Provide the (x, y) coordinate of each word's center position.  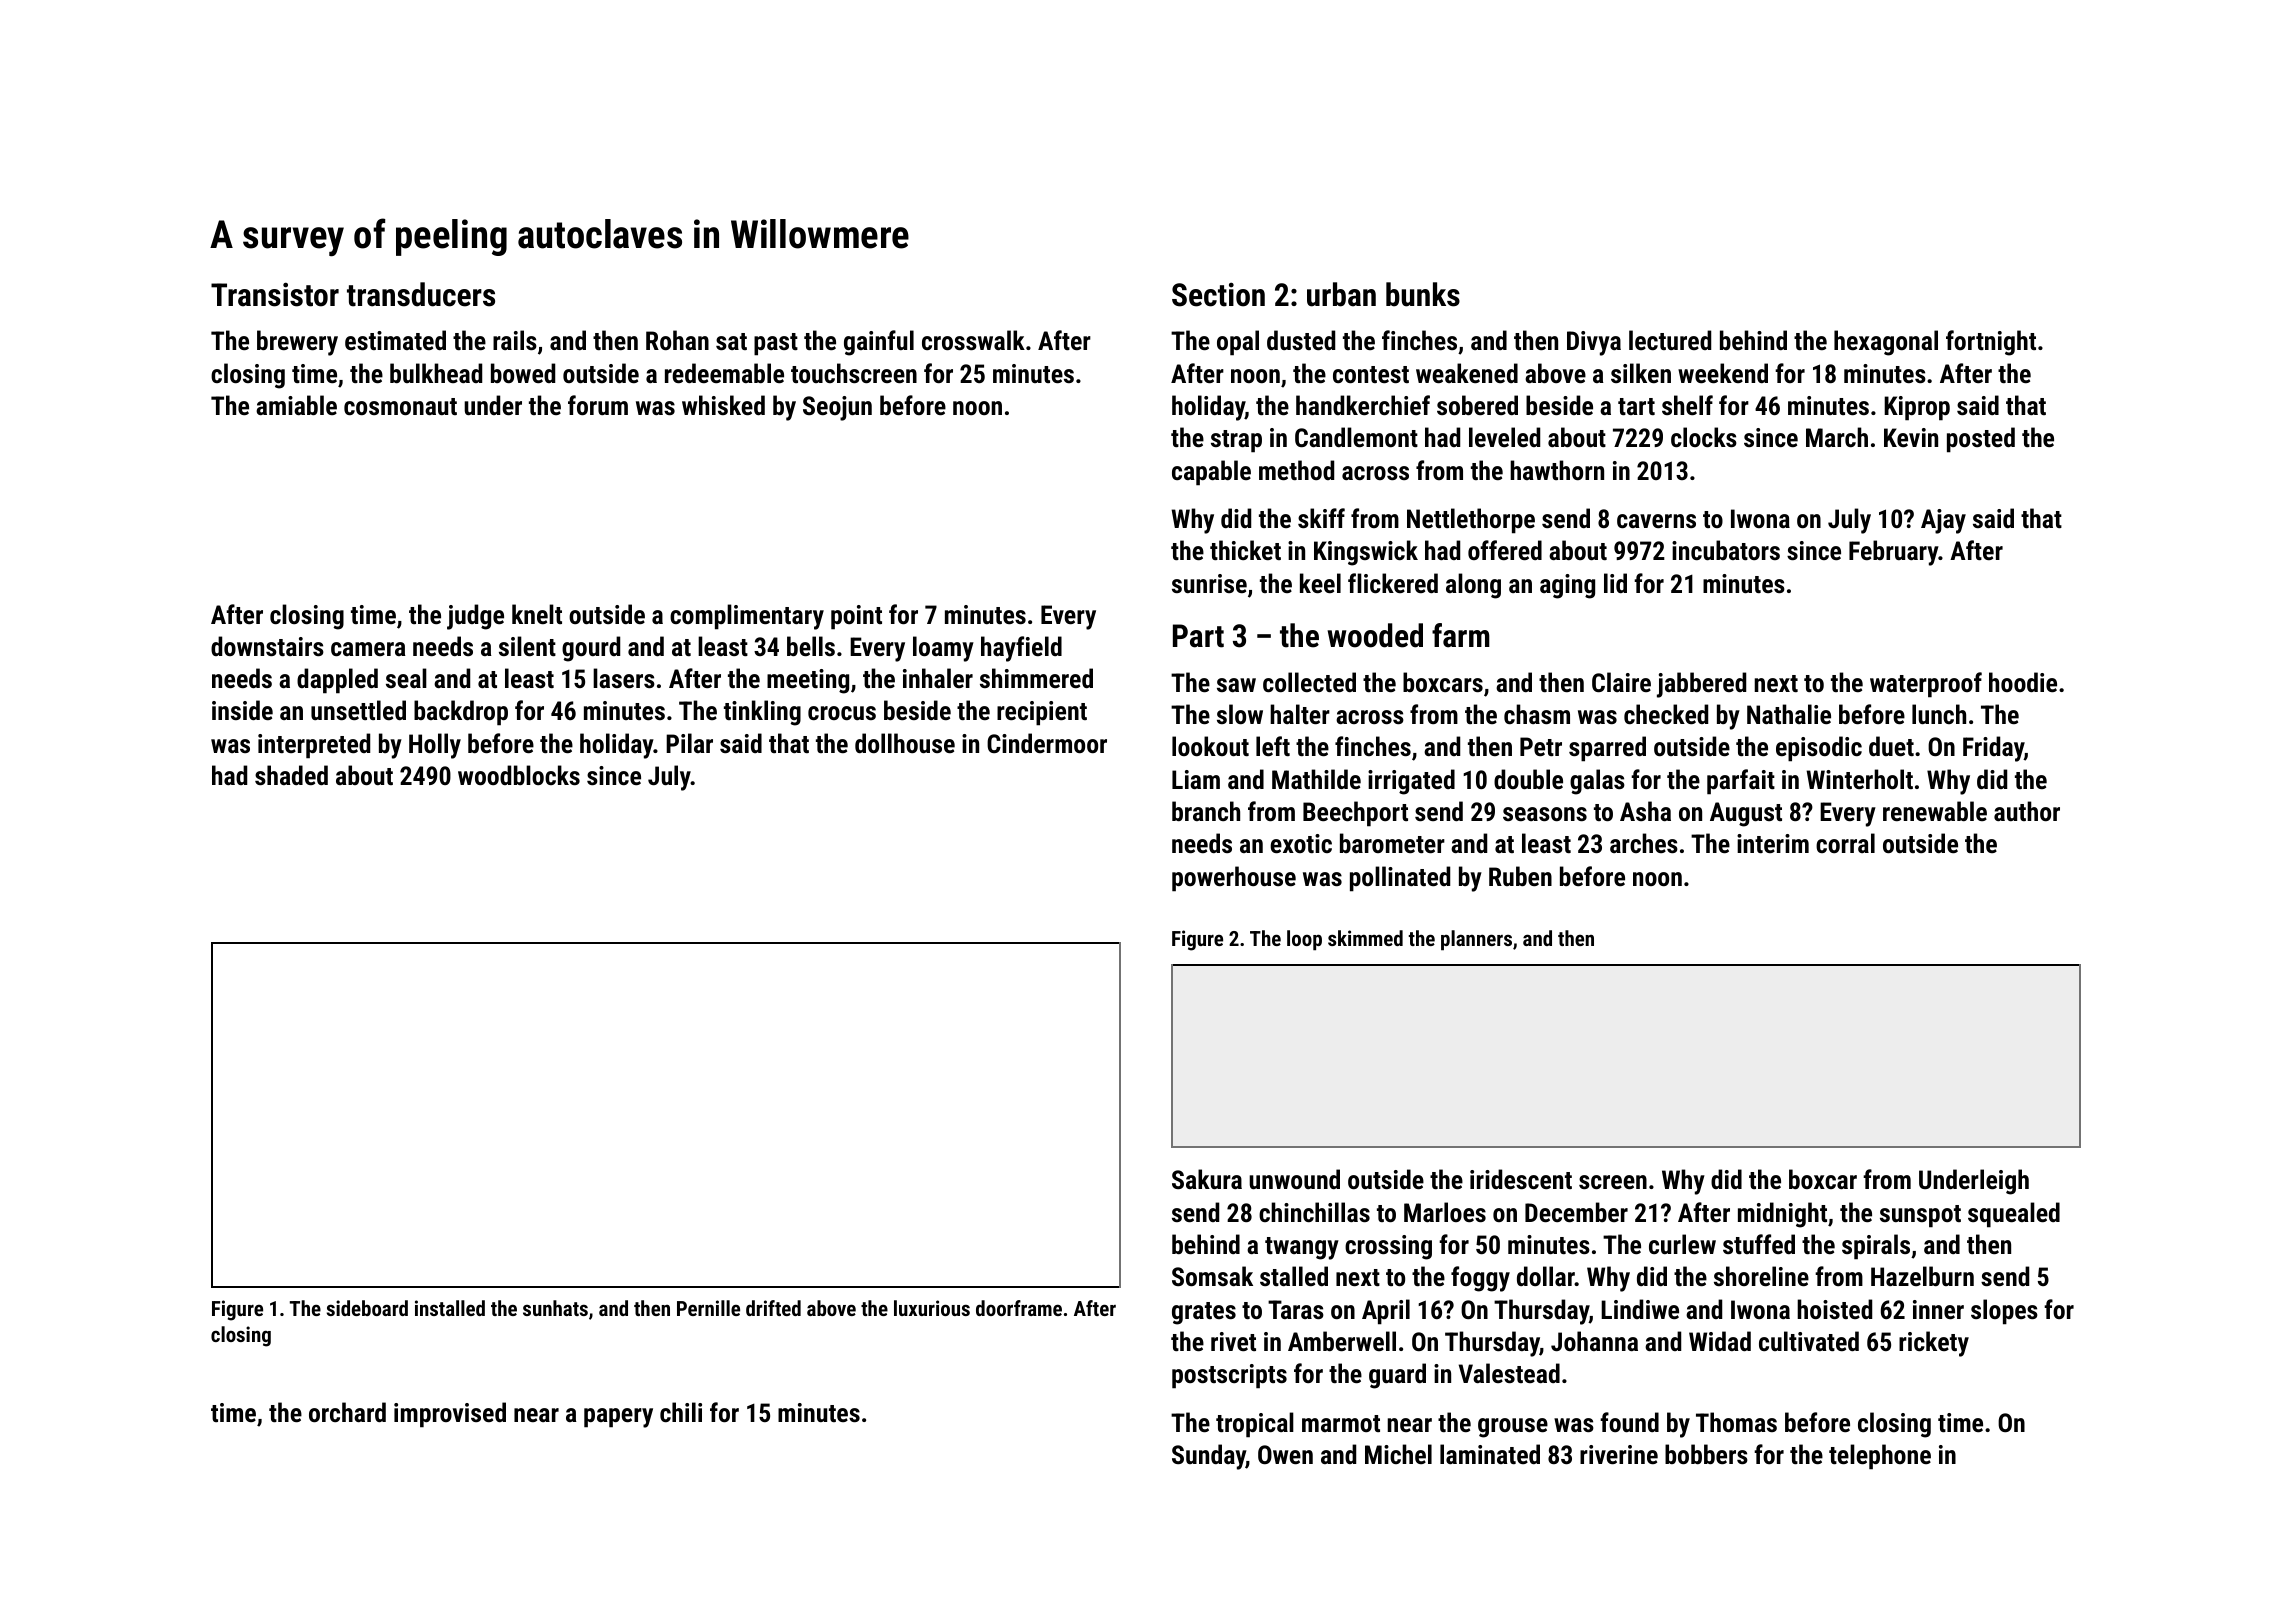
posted (1981, 440)
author (2027, 811)
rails (515, 340)
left (1273, 746)
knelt (537, 614)
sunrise (1209, 583)
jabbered (1701, 685)
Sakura (1207, 1179)
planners (1476, 940)
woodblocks (519, 775)
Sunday (1209, 1457)
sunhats (555, 1308)
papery (618, 1418)
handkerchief (1363, 405)
